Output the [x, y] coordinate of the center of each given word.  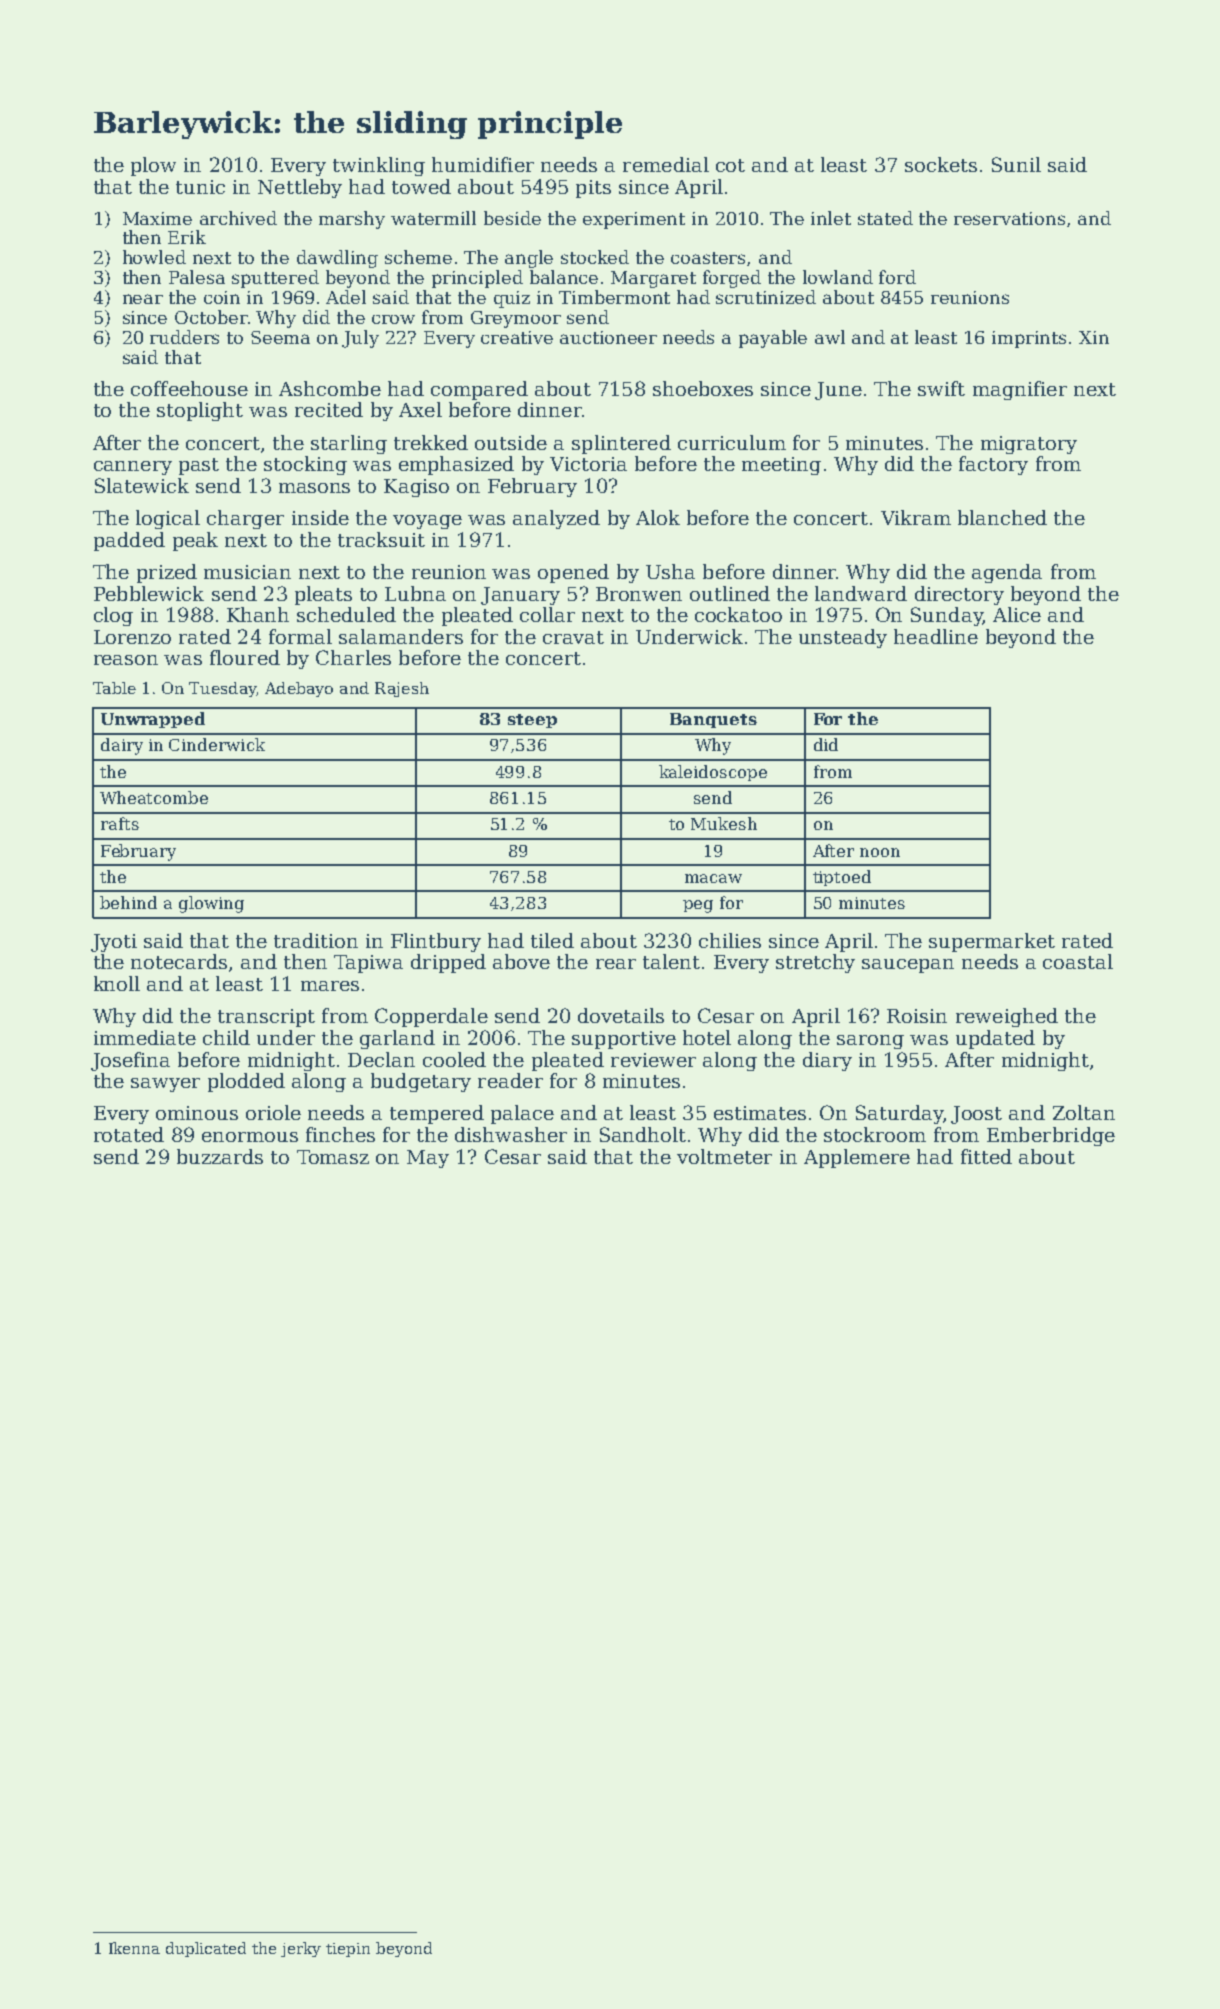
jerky [301, 1949]
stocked [595, 257]
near [143, 299]
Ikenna [134, 1948]
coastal [1078, 961]
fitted [986, 1156]
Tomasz [333, 1157]
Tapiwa [368, 964]
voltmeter [724, 1156]
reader [510, 1080]
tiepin [348, 1950]
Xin [1094, 337]
